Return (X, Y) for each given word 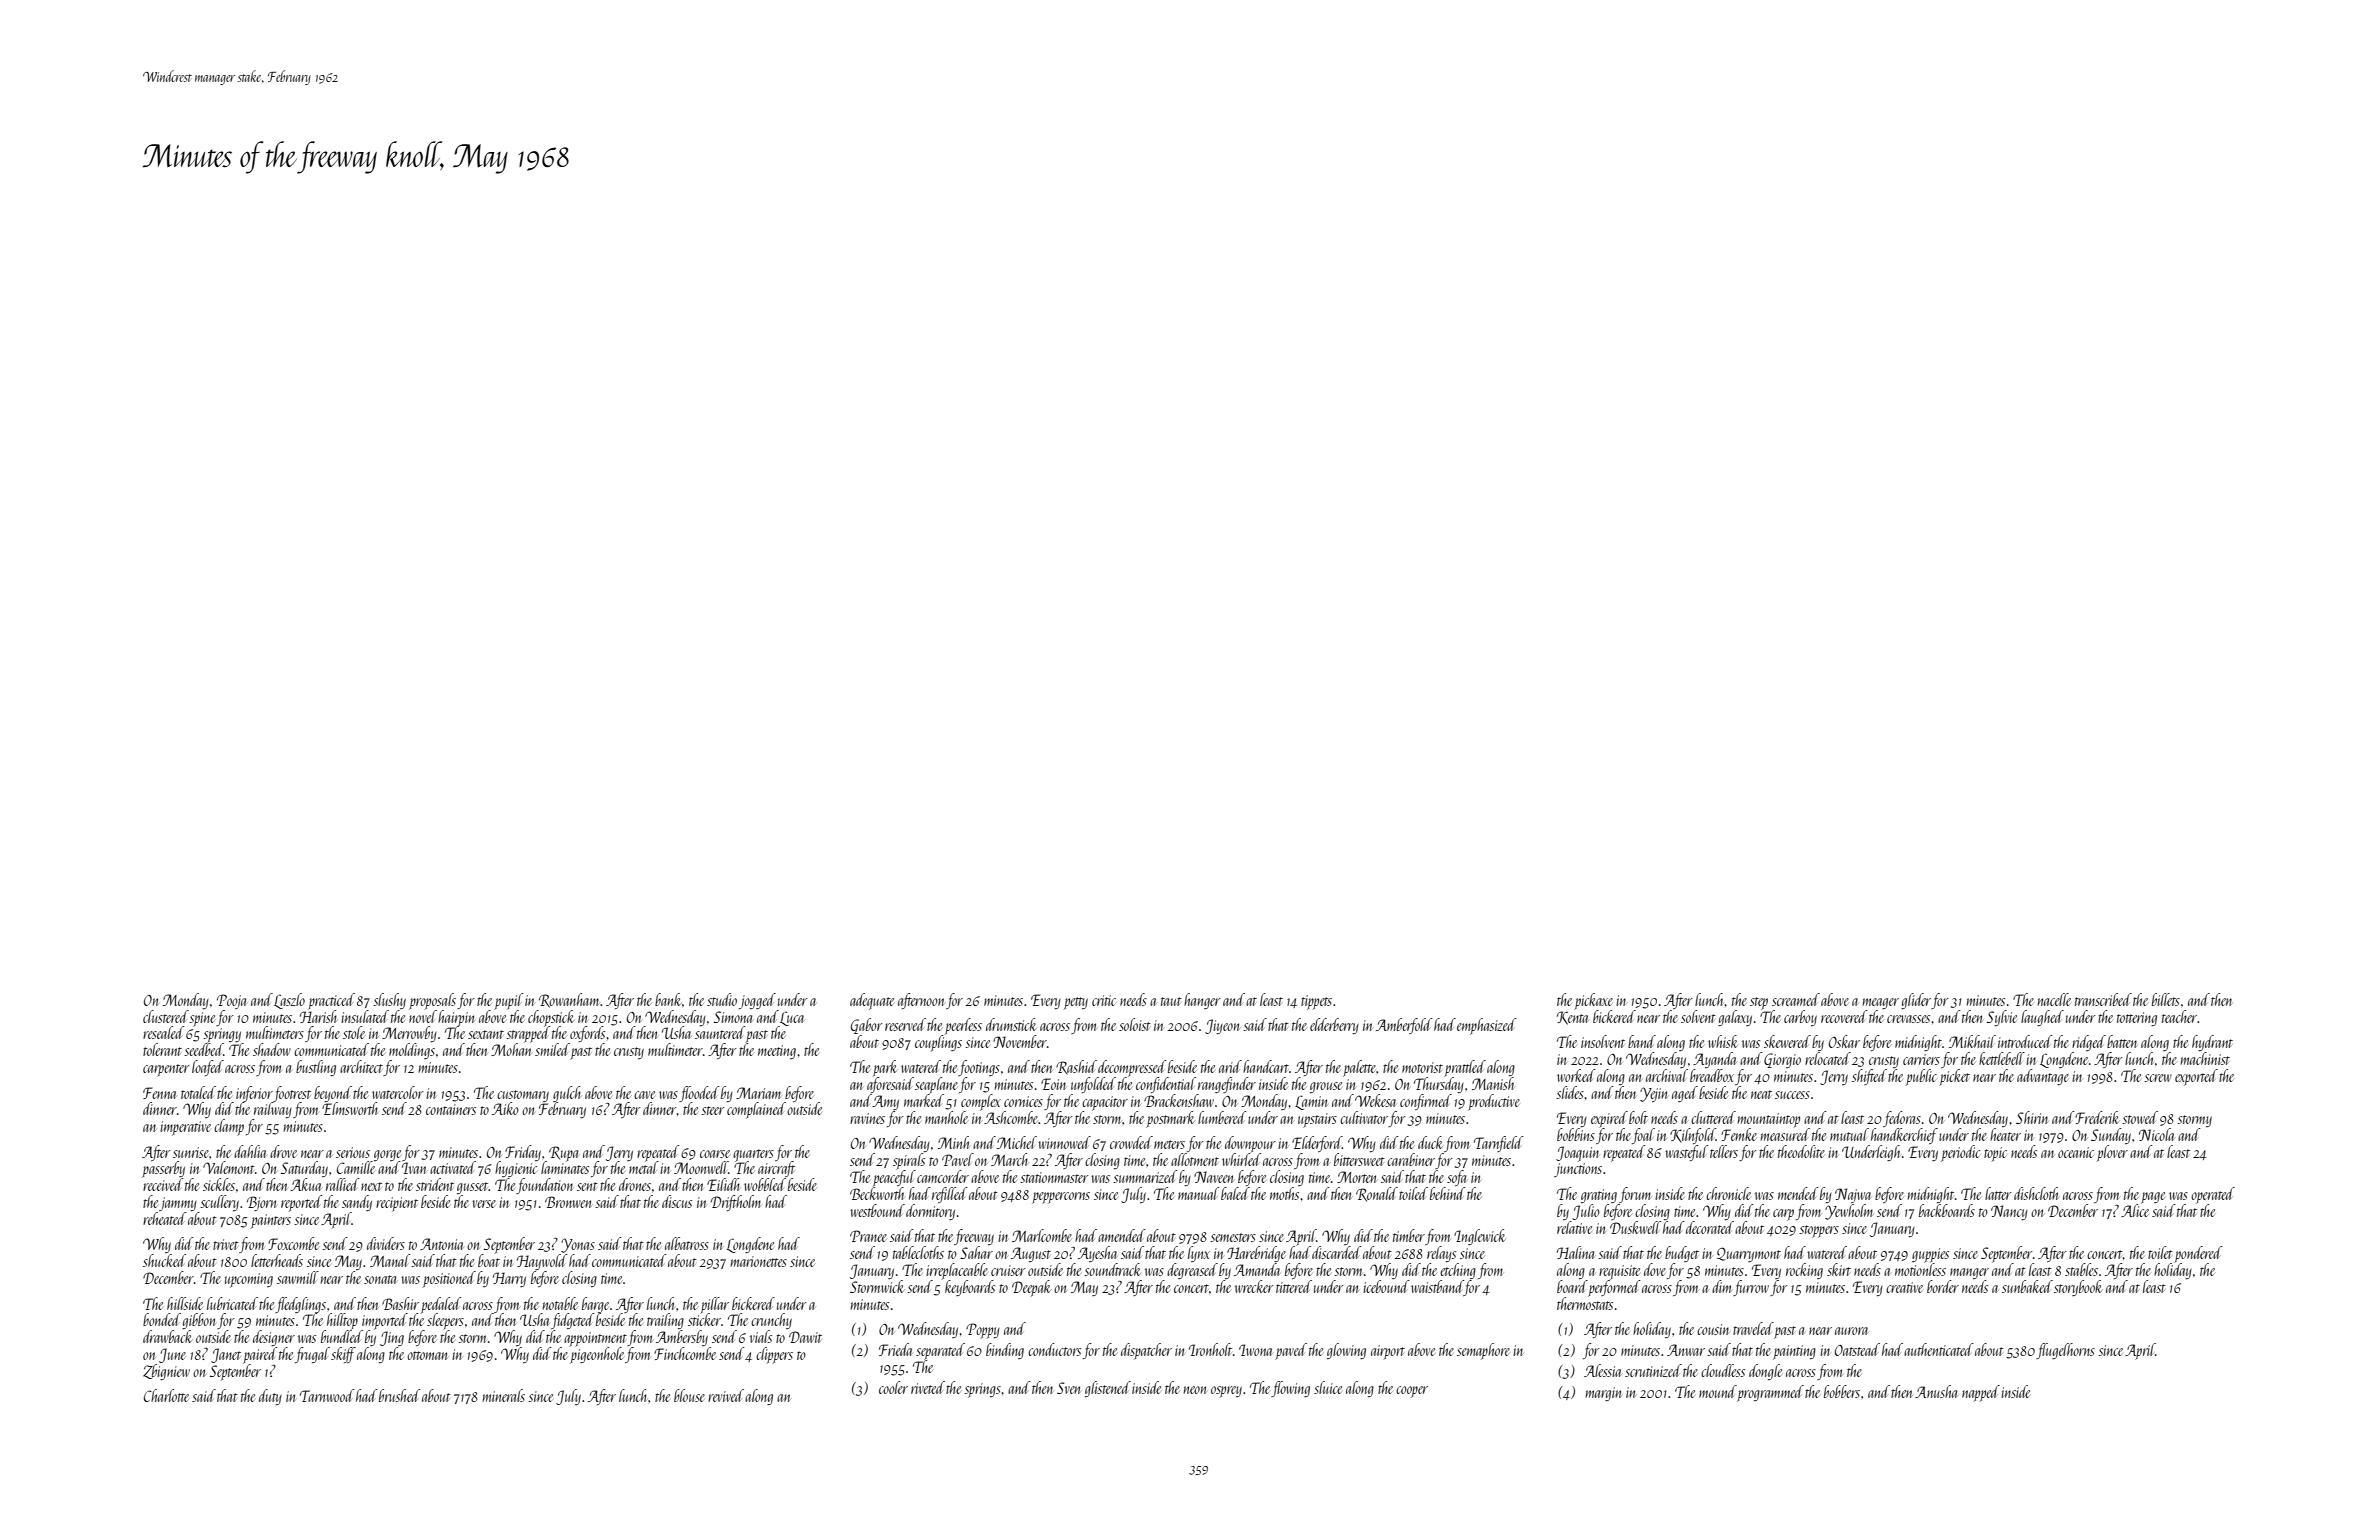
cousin (1713, 1329)
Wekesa (1375, 1100)
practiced (331, 1001)
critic (1104, 1000)
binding (1005, 1351)
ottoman (427, 1355)
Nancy (2009, 1212)
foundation (544, 1186)
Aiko (505, 1108)
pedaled (441, 1305)
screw (2158, 1078)
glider (1916, 1001)
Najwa (1853, 1195)
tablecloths (918, 1252)
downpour (1250, 1144)
